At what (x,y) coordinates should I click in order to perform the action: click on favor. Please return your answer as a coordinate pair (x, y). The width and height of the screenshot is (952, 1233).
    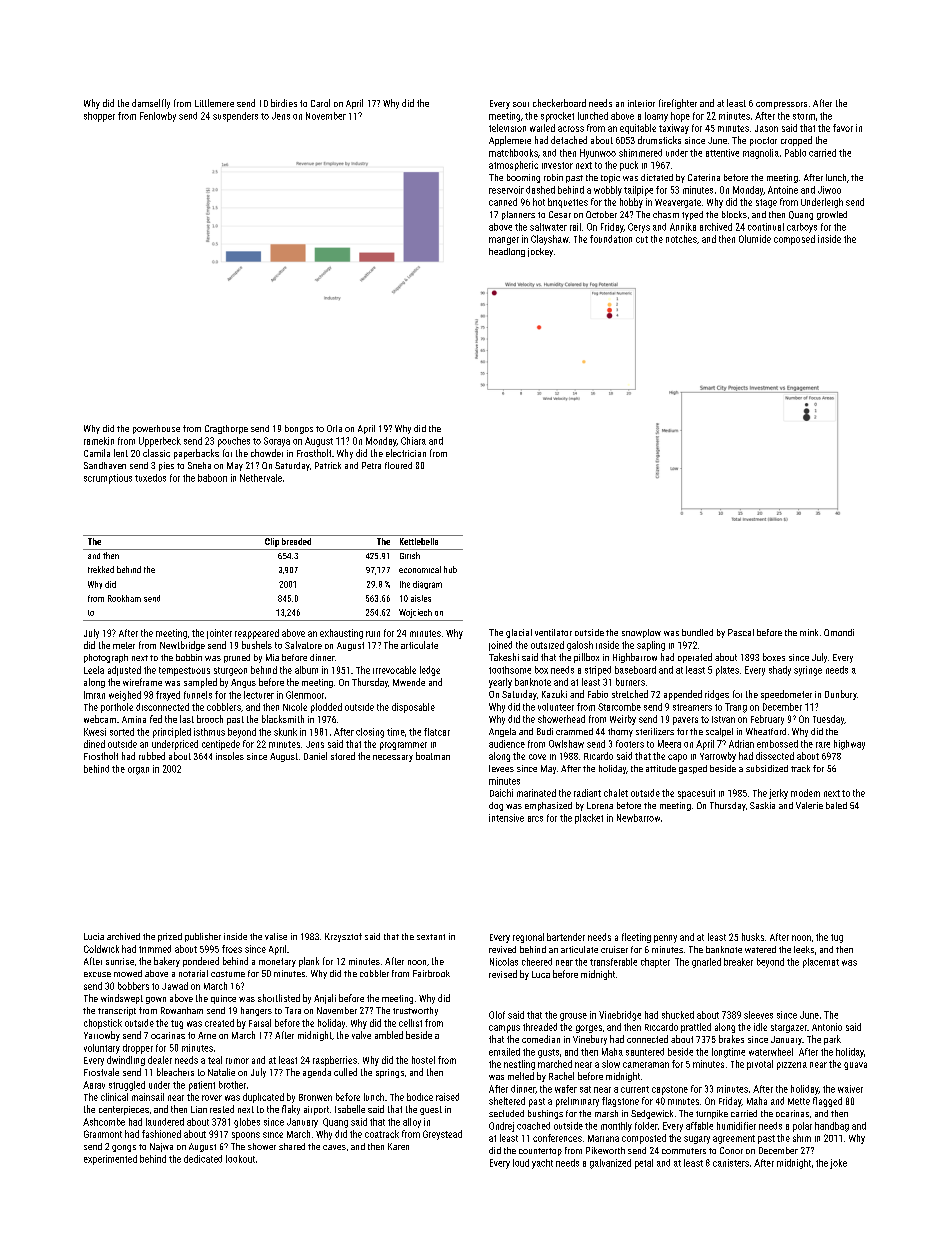
    Looking at the image, I should click on (843, 128).
